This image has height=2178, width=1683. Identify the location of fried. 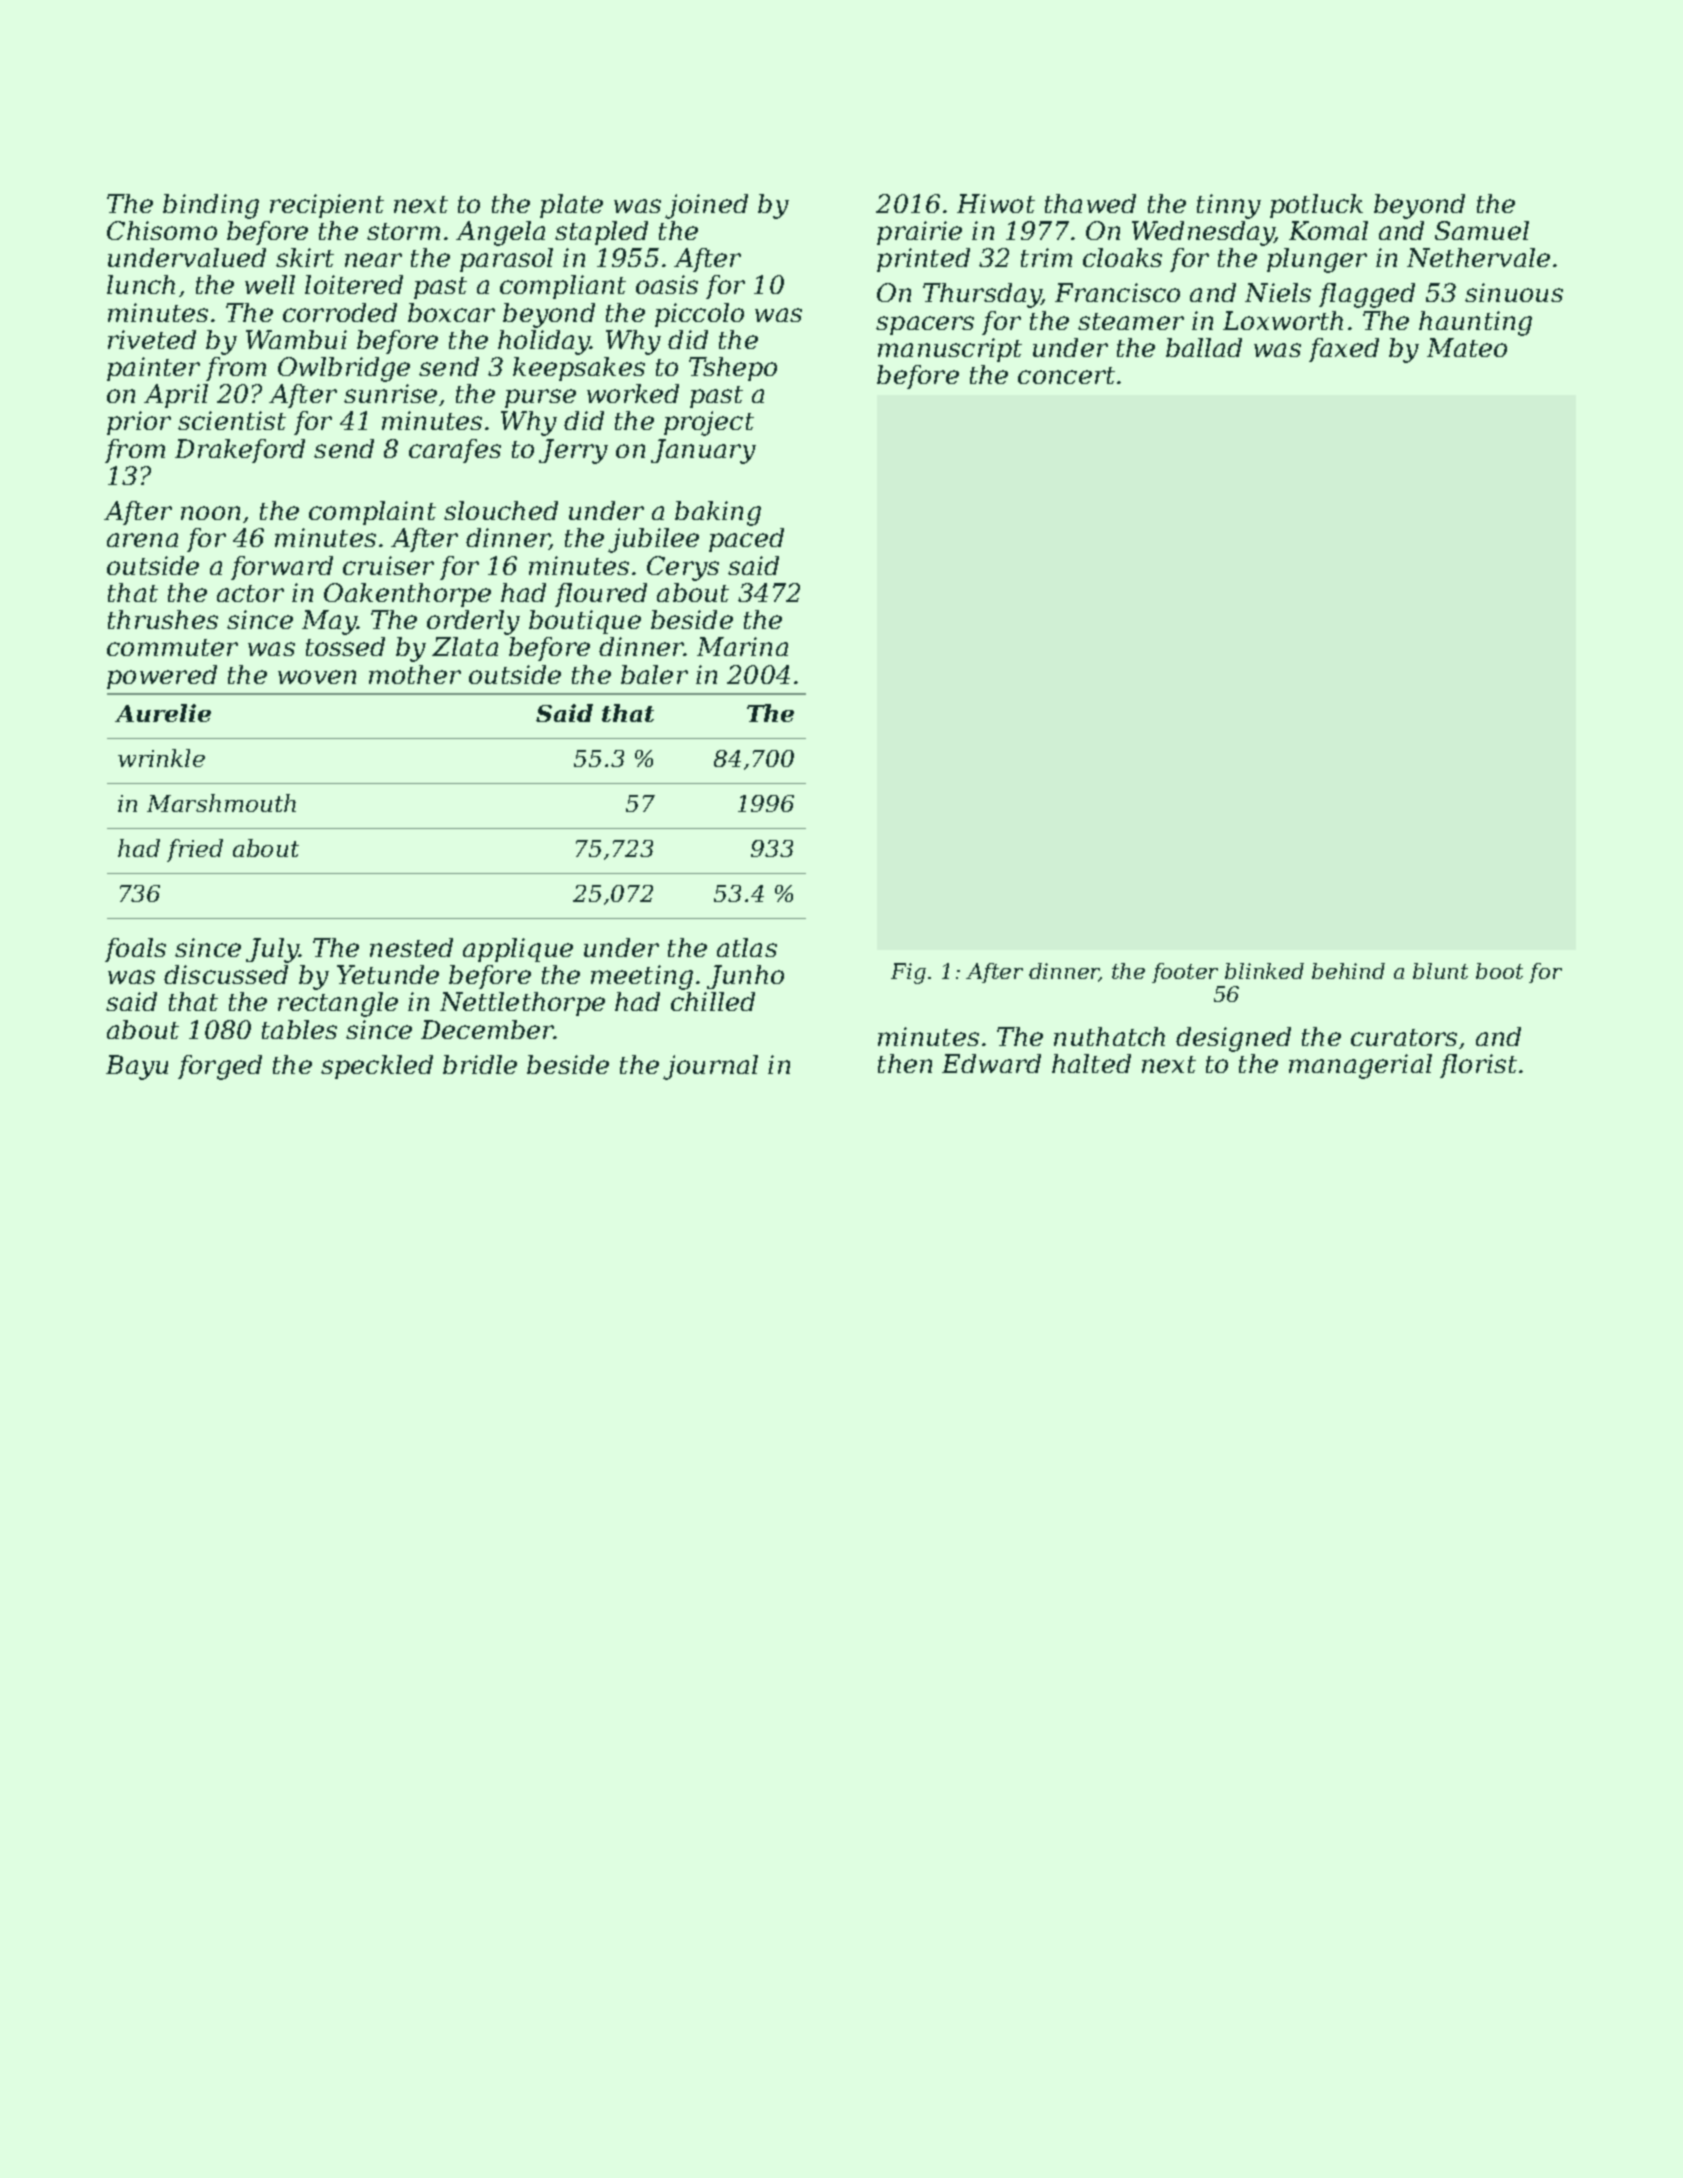
(195, 850).
